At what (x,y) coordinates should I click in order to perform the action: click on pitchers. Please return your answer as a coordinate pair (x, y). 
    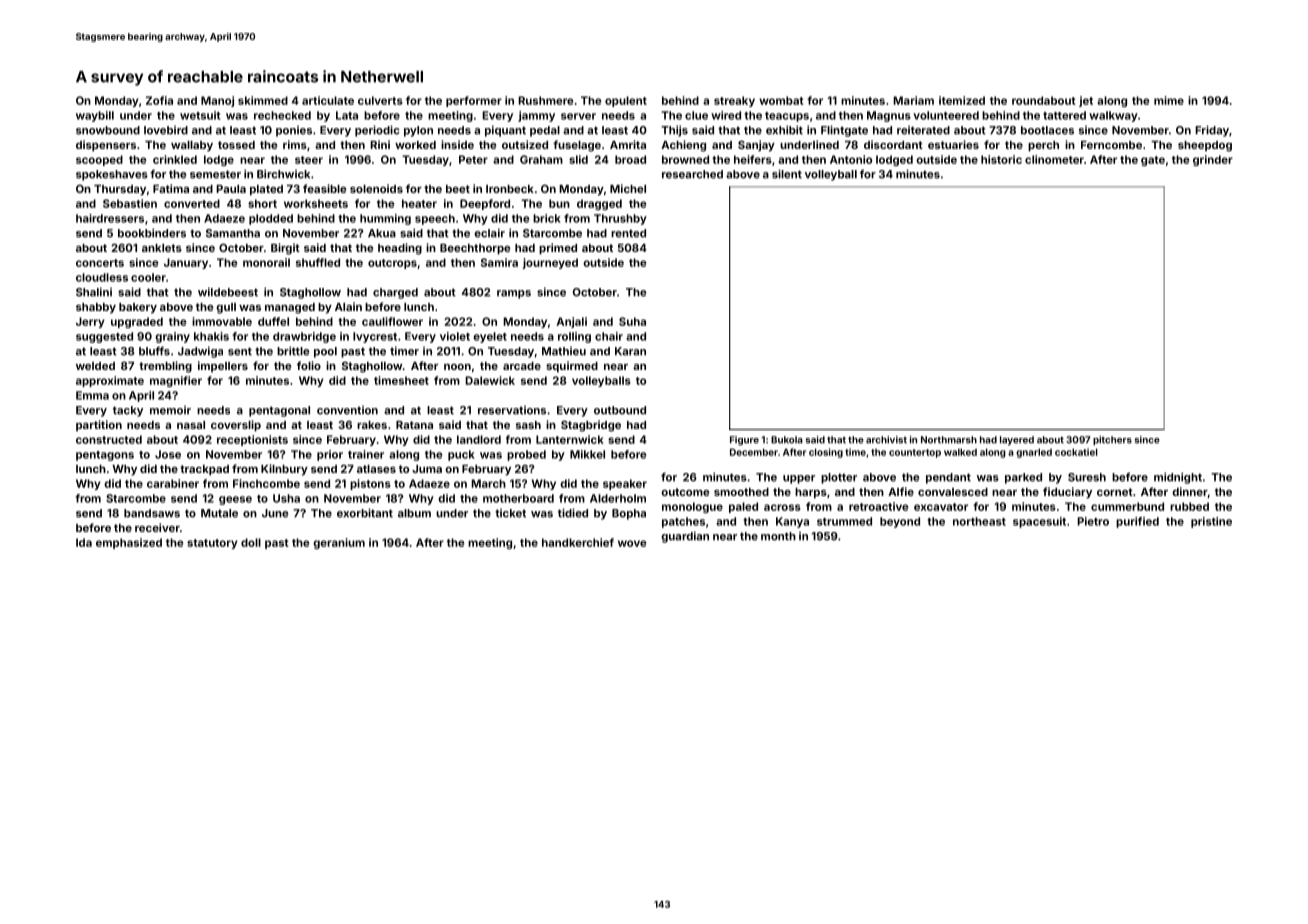
    Looking at the image, I should click on (1112, 440).
